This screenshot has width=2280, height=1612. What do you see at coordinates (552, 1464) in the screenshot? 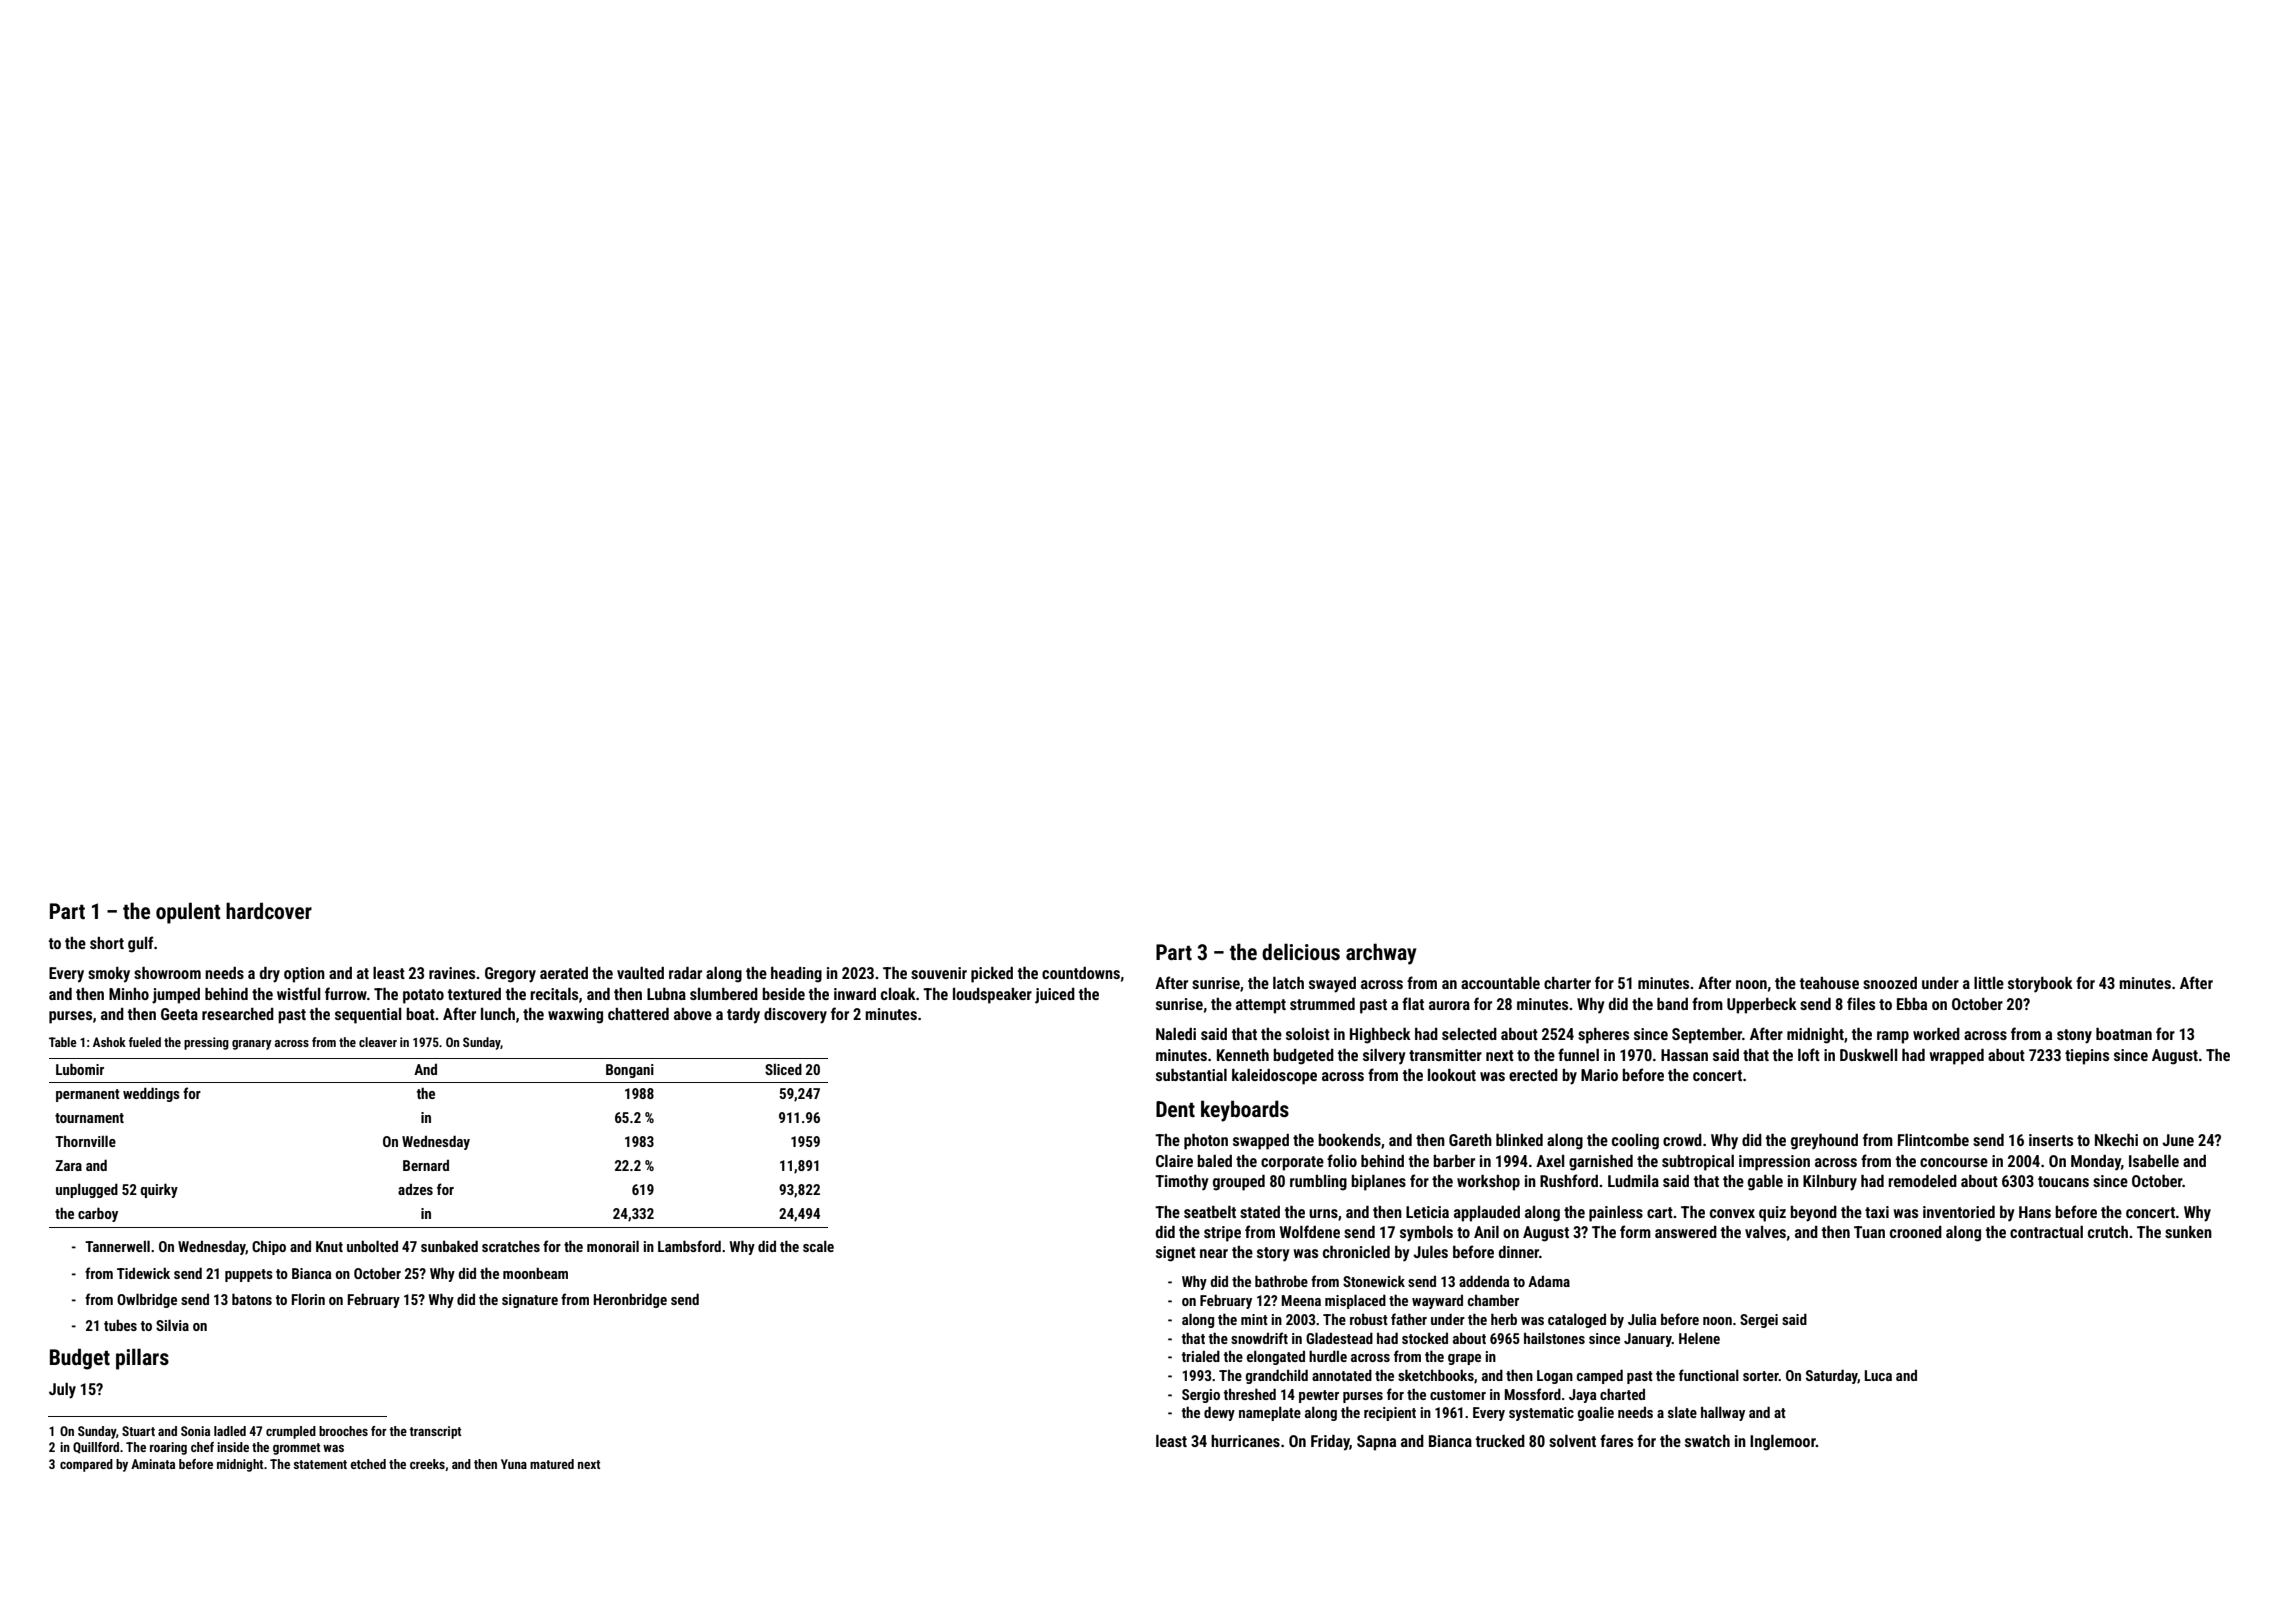
I see `matured` at bounding box center [552, 1464].
